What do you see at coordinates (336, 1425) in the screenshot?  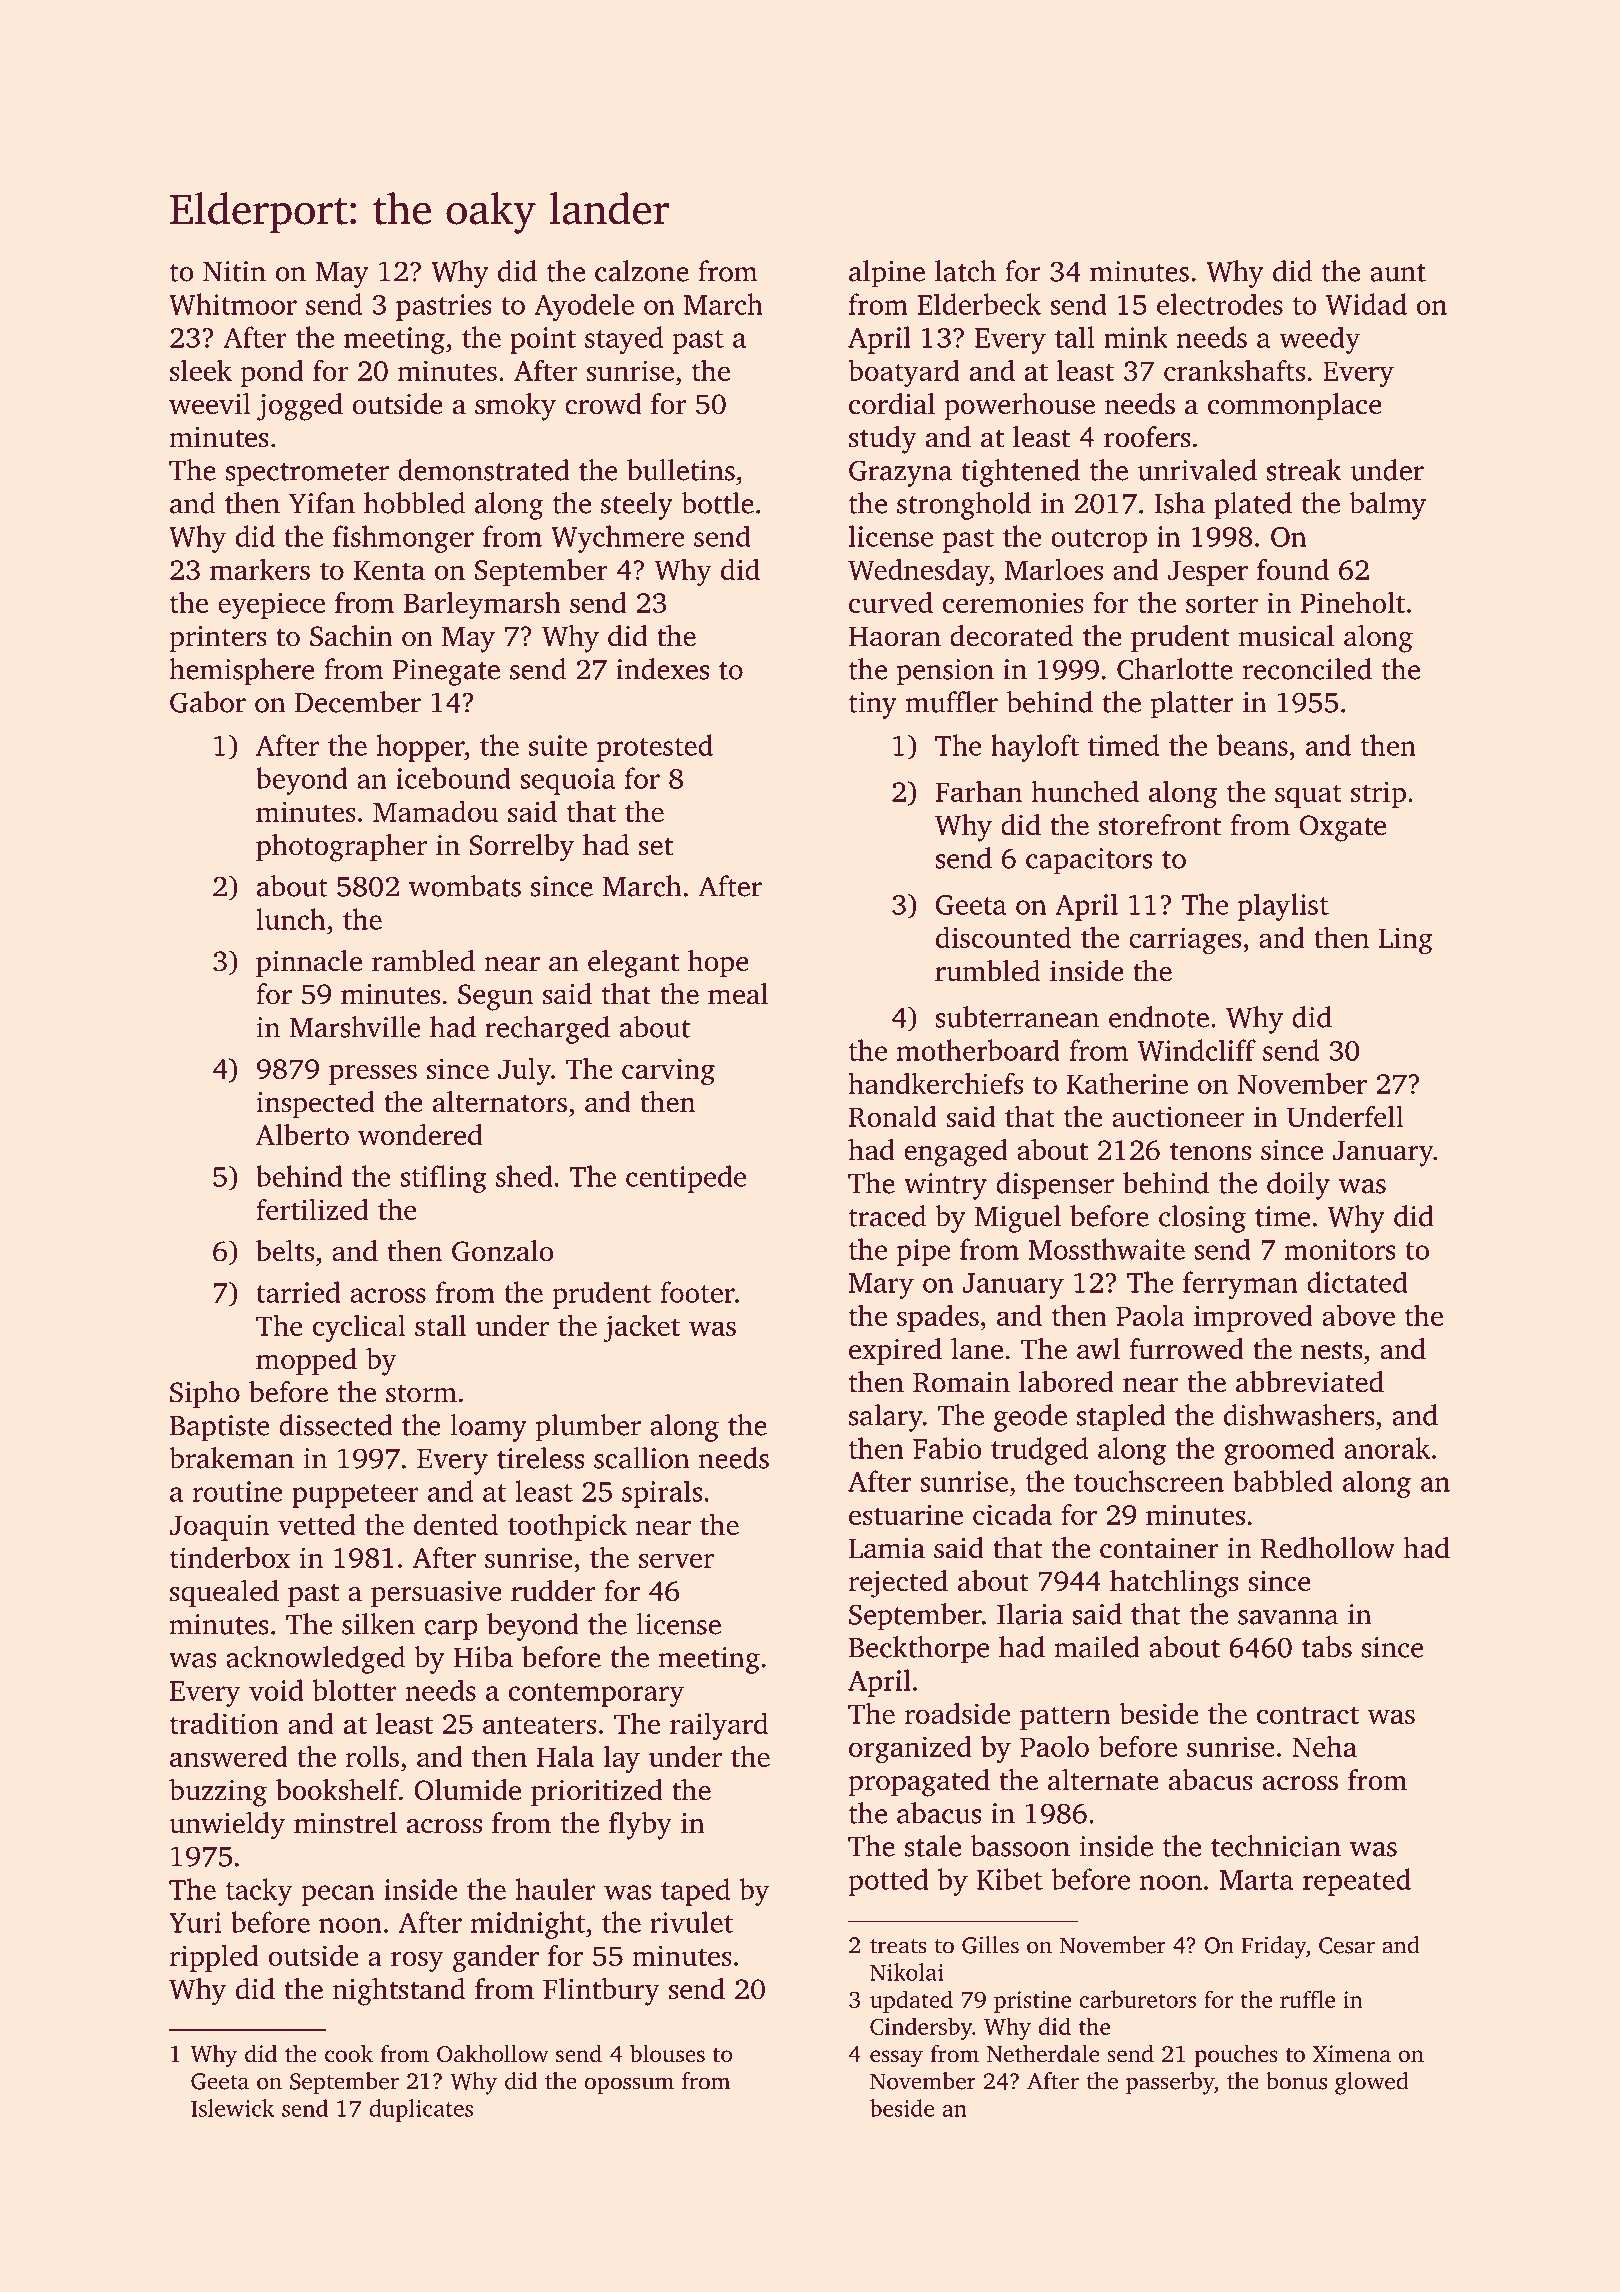 I see `dissected` at bounding box center [336, 1425].
